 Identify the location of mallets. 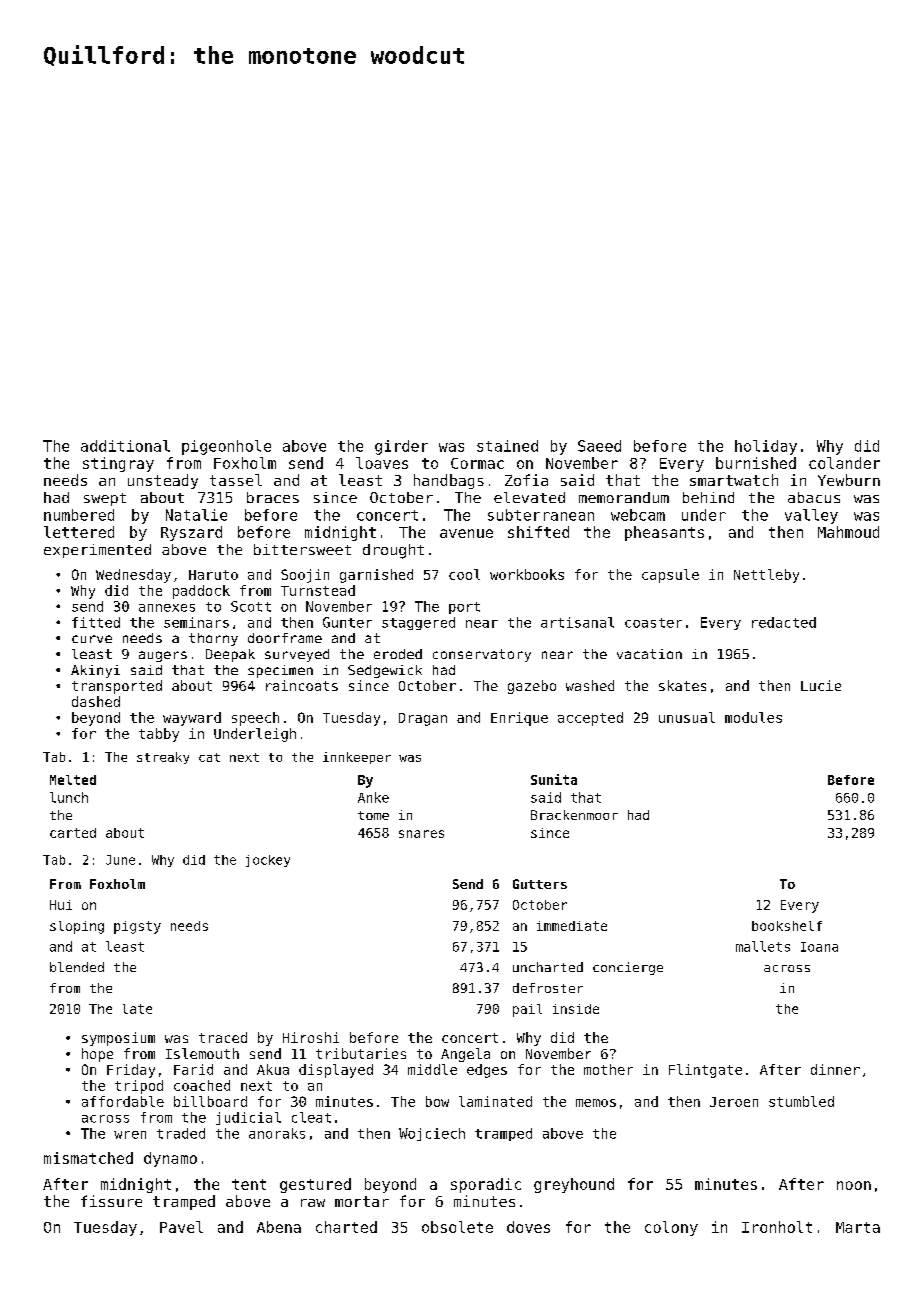
(763, 946).
